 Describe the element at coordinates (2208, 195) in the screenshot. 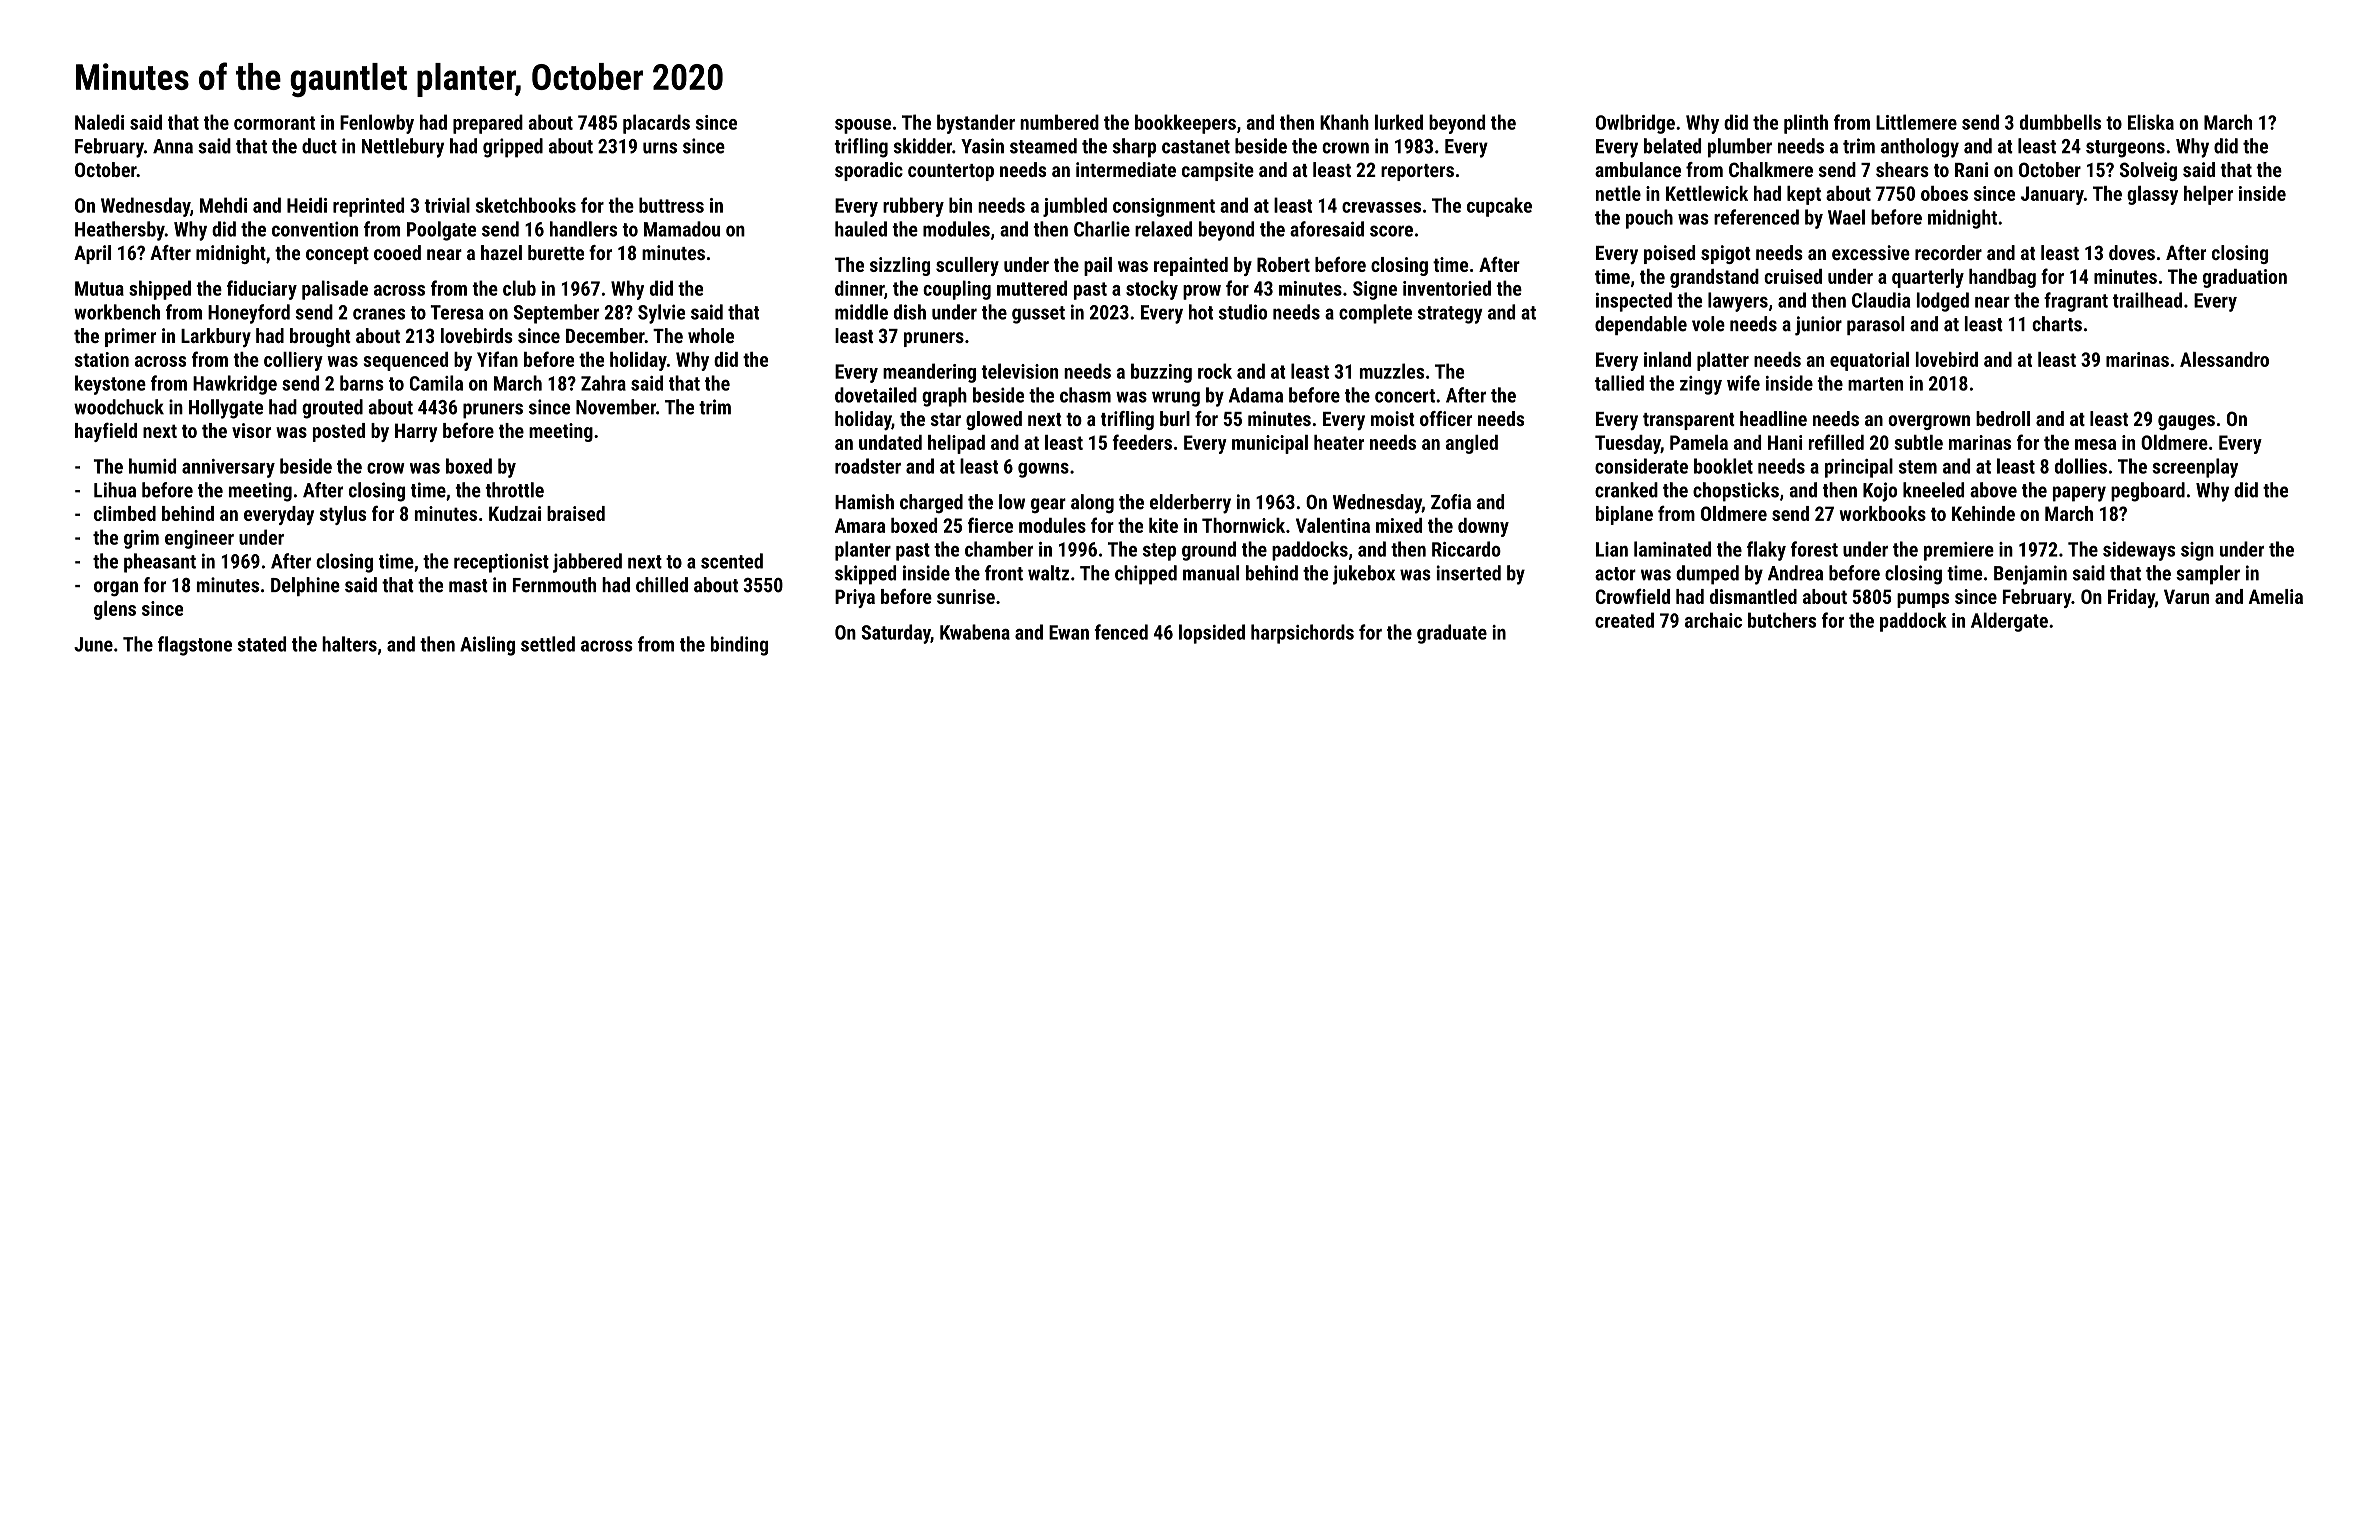

I see `helper` at that location.
